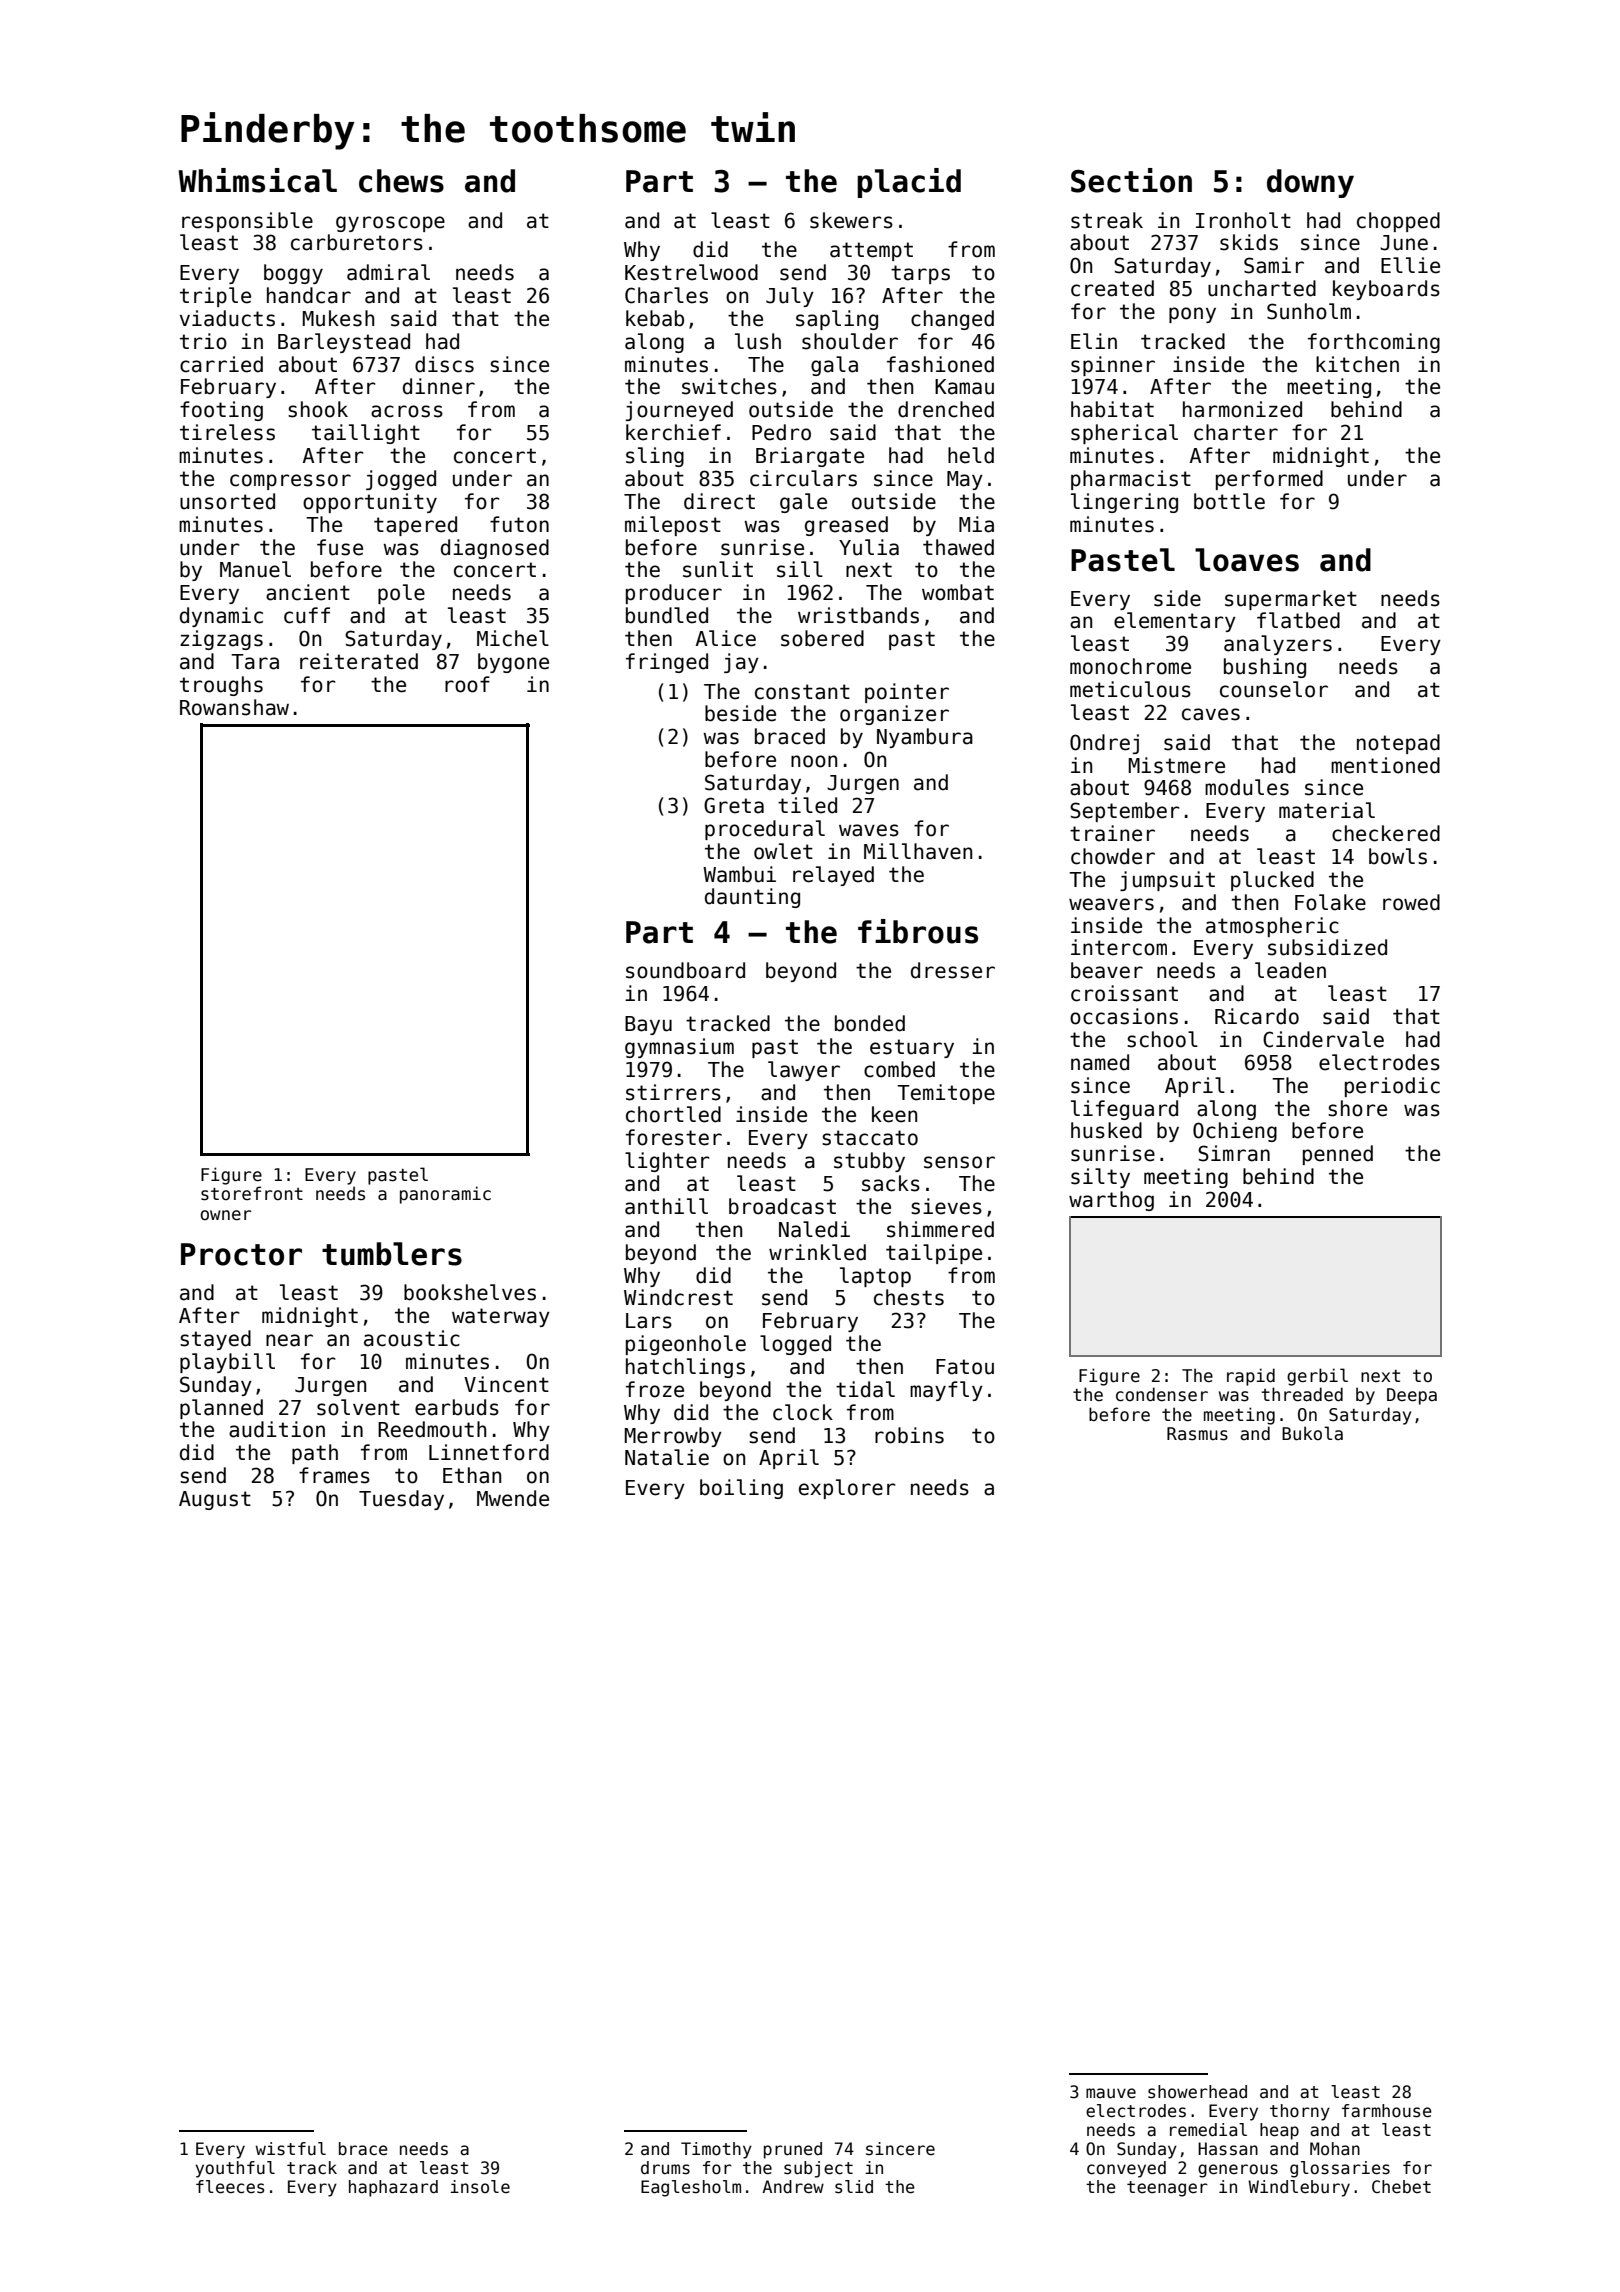 The image size is (1620, 2292). Describe the element at coordinates (1401, 2187) in the image. I see `Chebet` at that location.
